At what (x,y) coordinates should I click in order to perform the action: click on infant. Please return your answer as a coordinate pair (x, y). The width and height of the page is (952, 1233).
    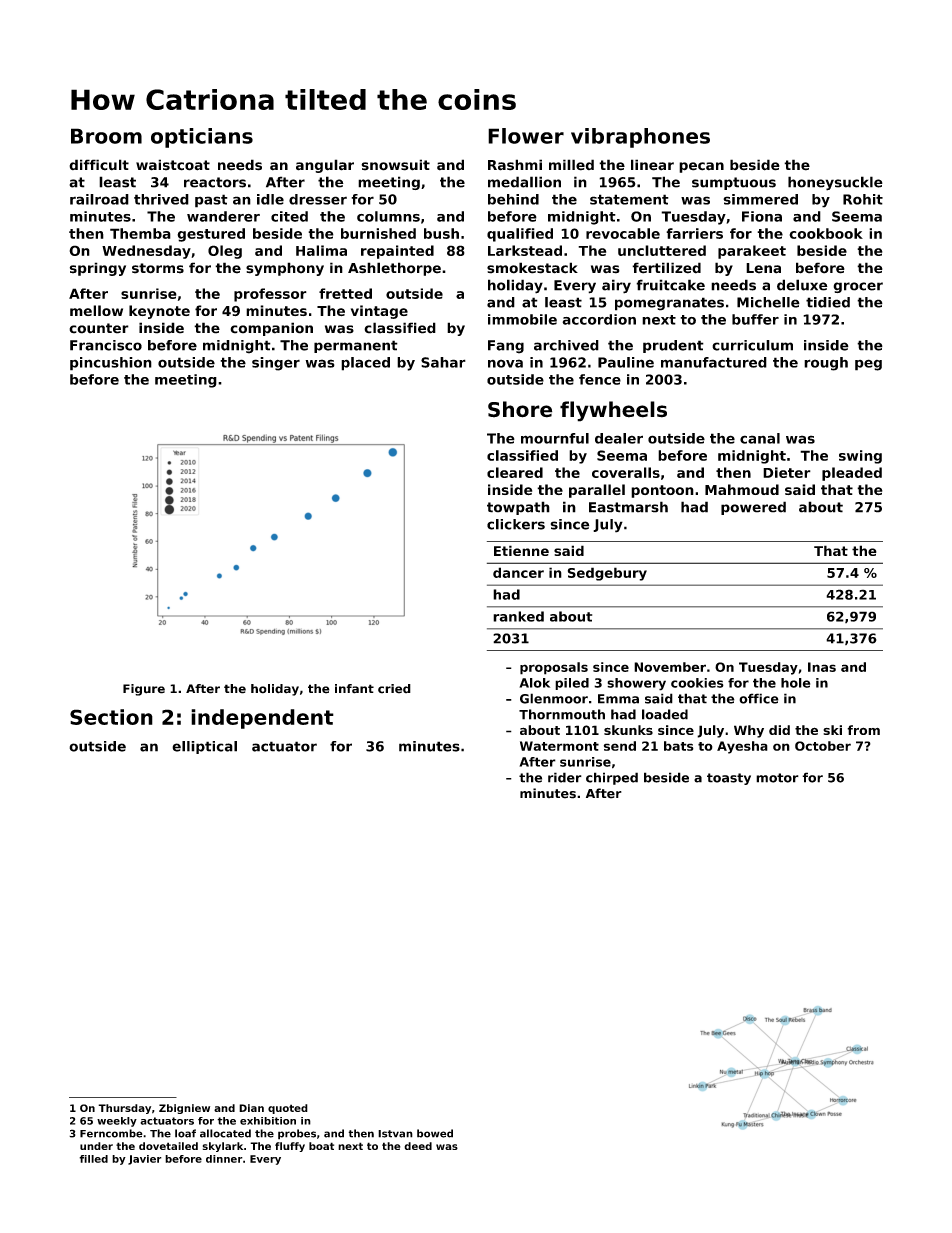
    Looking at the image, I should click on (354, 689).
